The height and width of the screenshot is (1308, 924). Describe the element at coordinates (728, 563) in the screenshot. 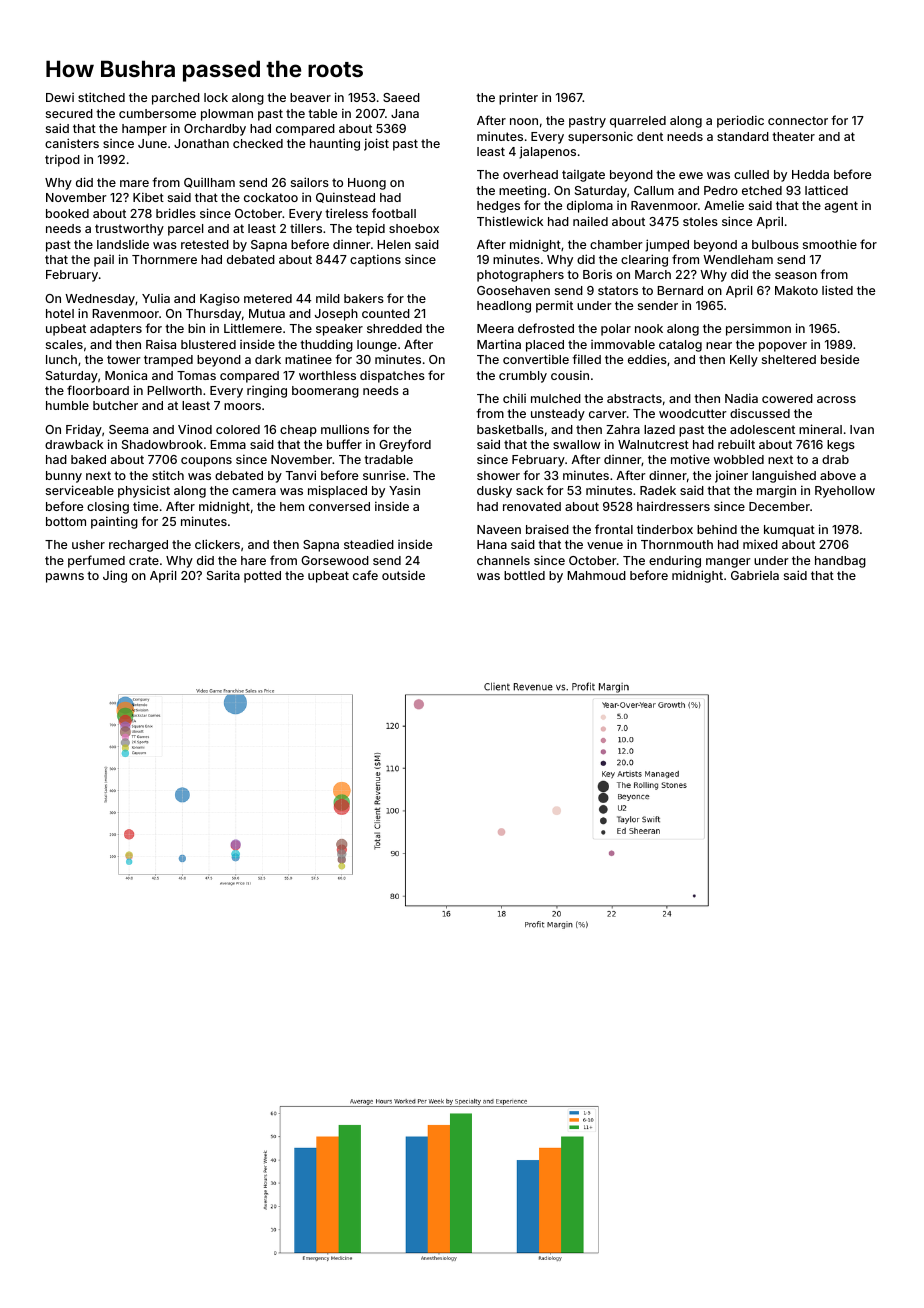

I see `manger` at that location.
